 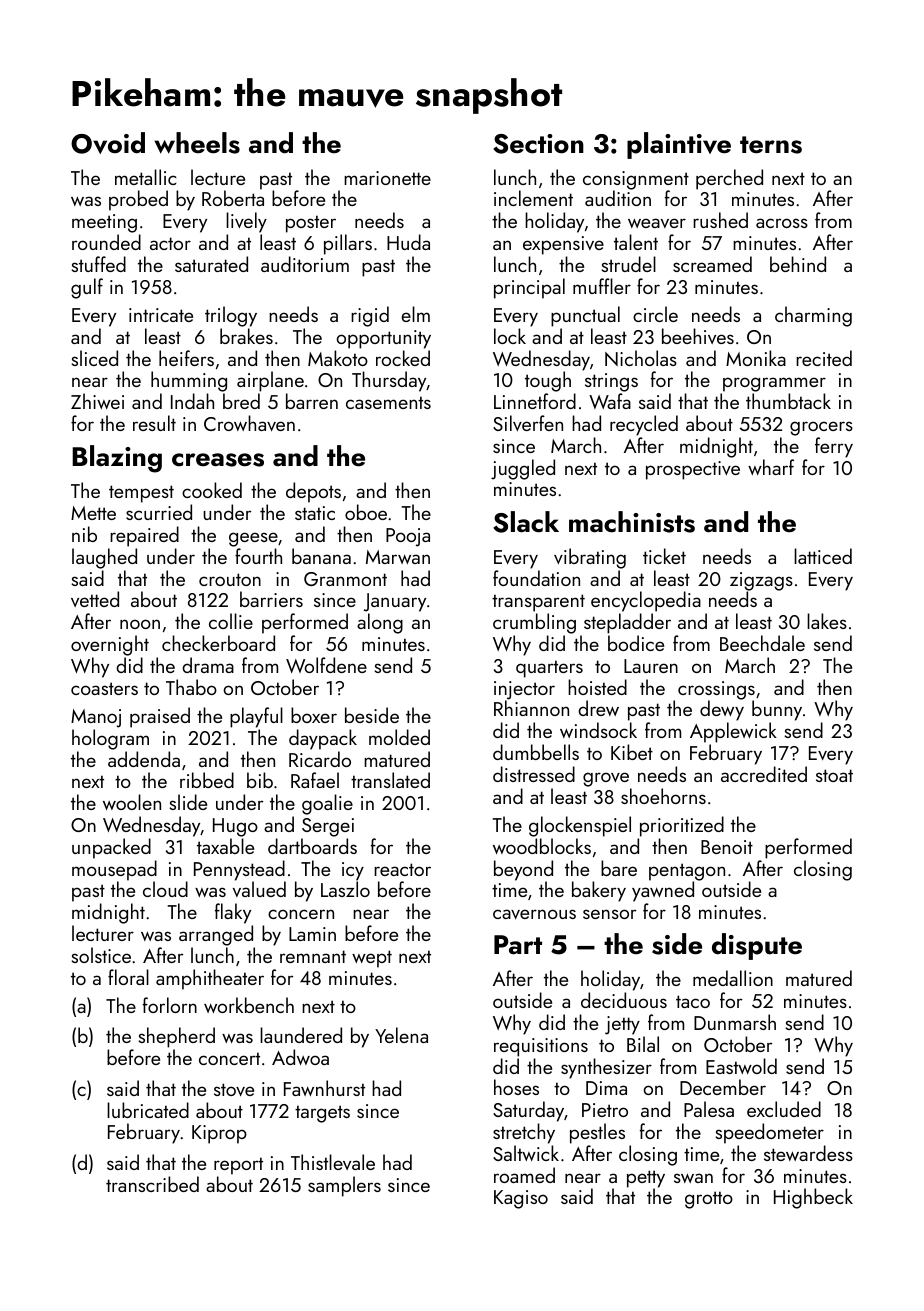 What do you see at coordinates (372, 959) in the screenshot?
I see `wept` at bounding box center [372, 959].
